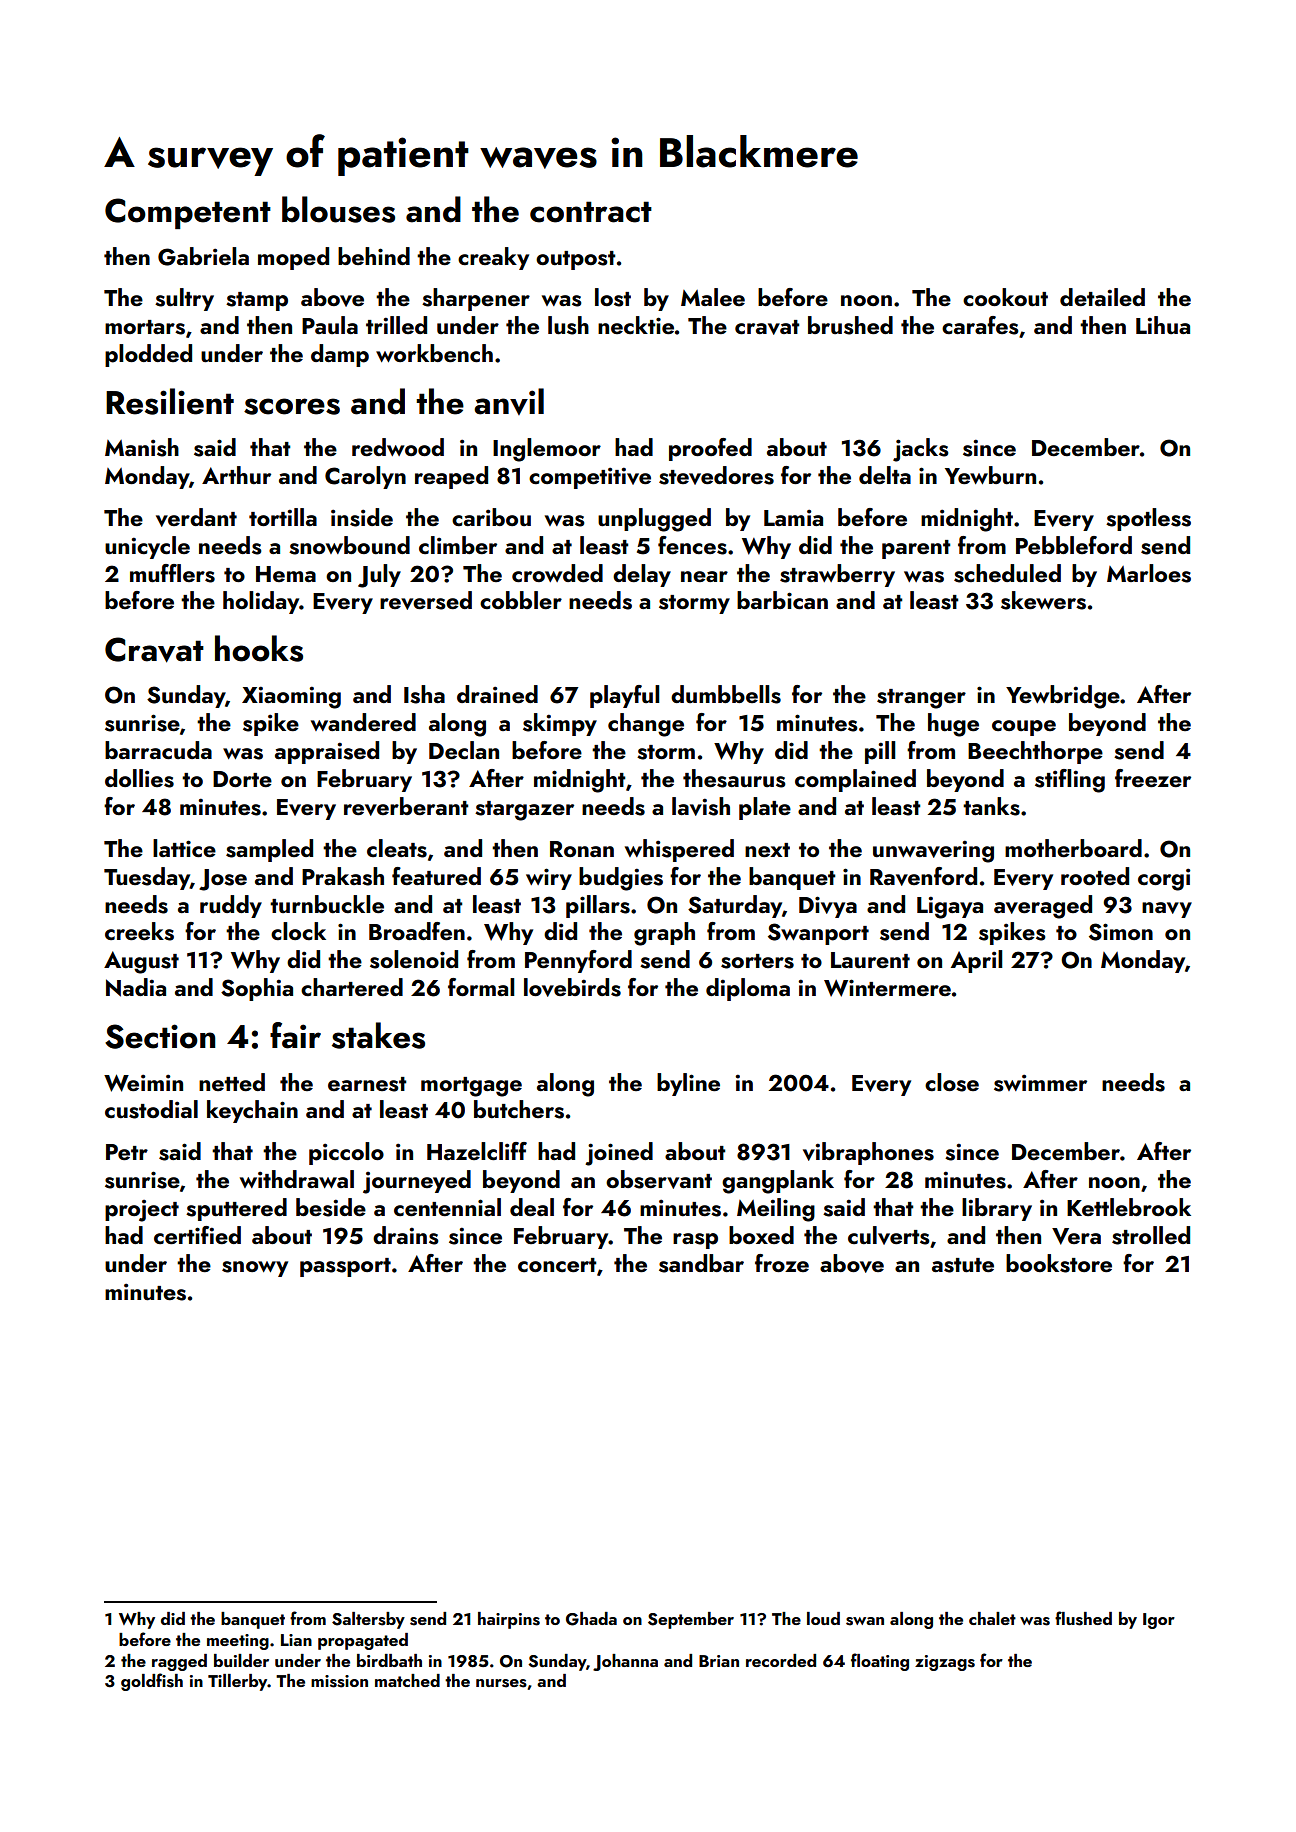 The width and height of the screenshot is (1296, 1832). I want to click on contract, so click(591, 212).
